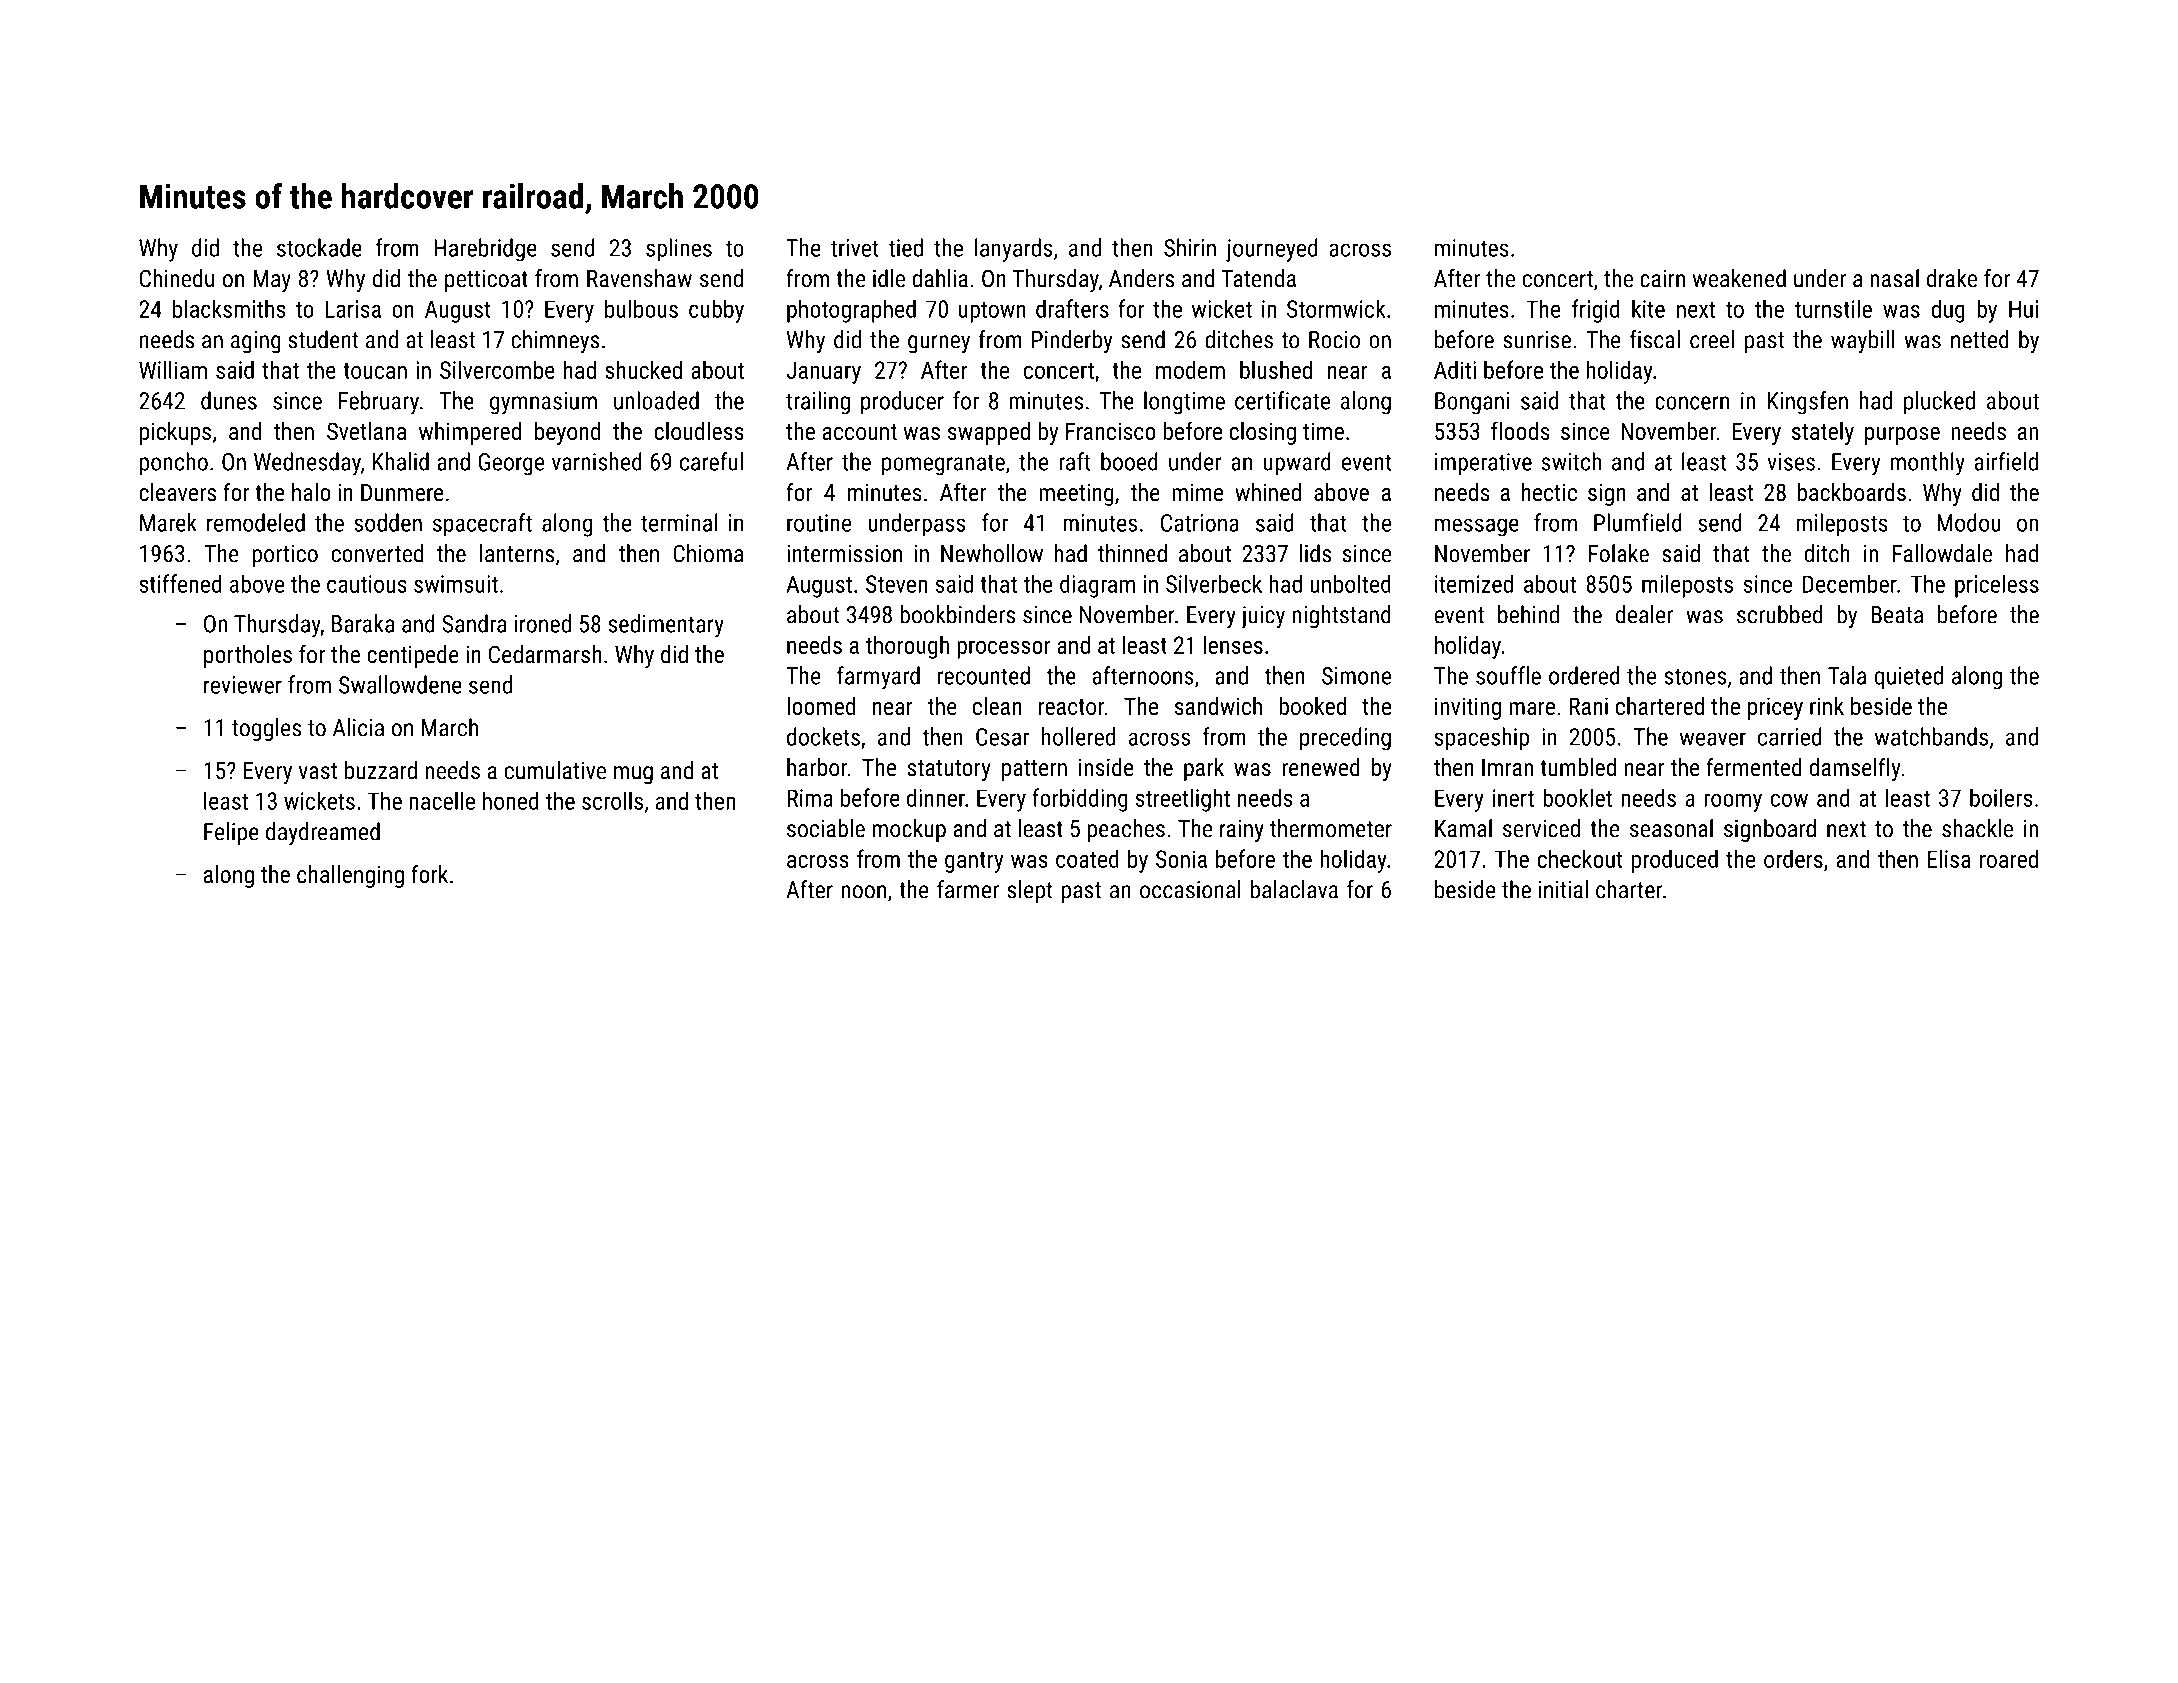 Image resolution: width=2178 pixels, height=1683 pixels. I want to click on netted, so click(1980, 339).
